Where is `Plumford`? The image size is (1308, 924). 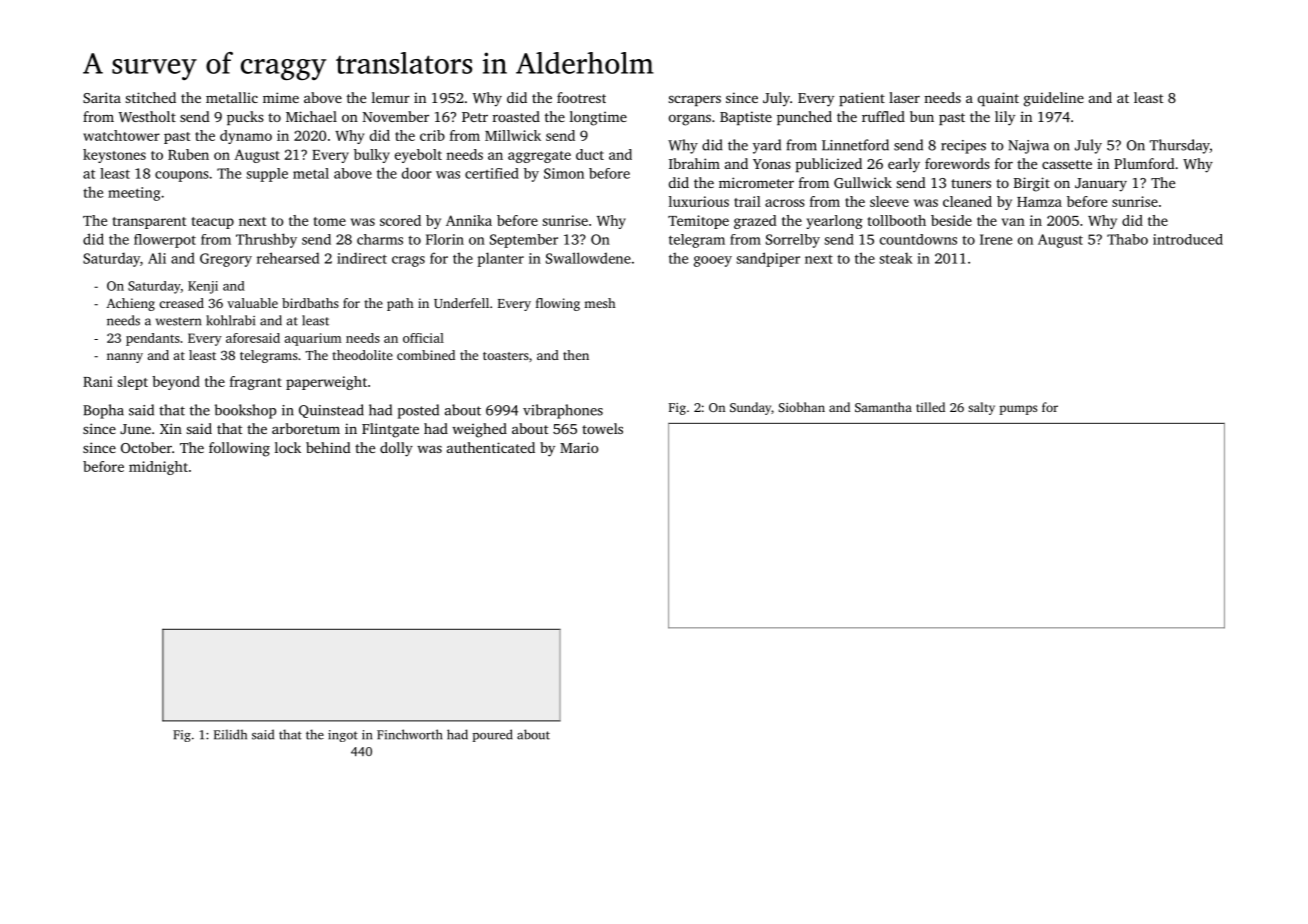
Plumford is located at coordinates (1144, 163).
